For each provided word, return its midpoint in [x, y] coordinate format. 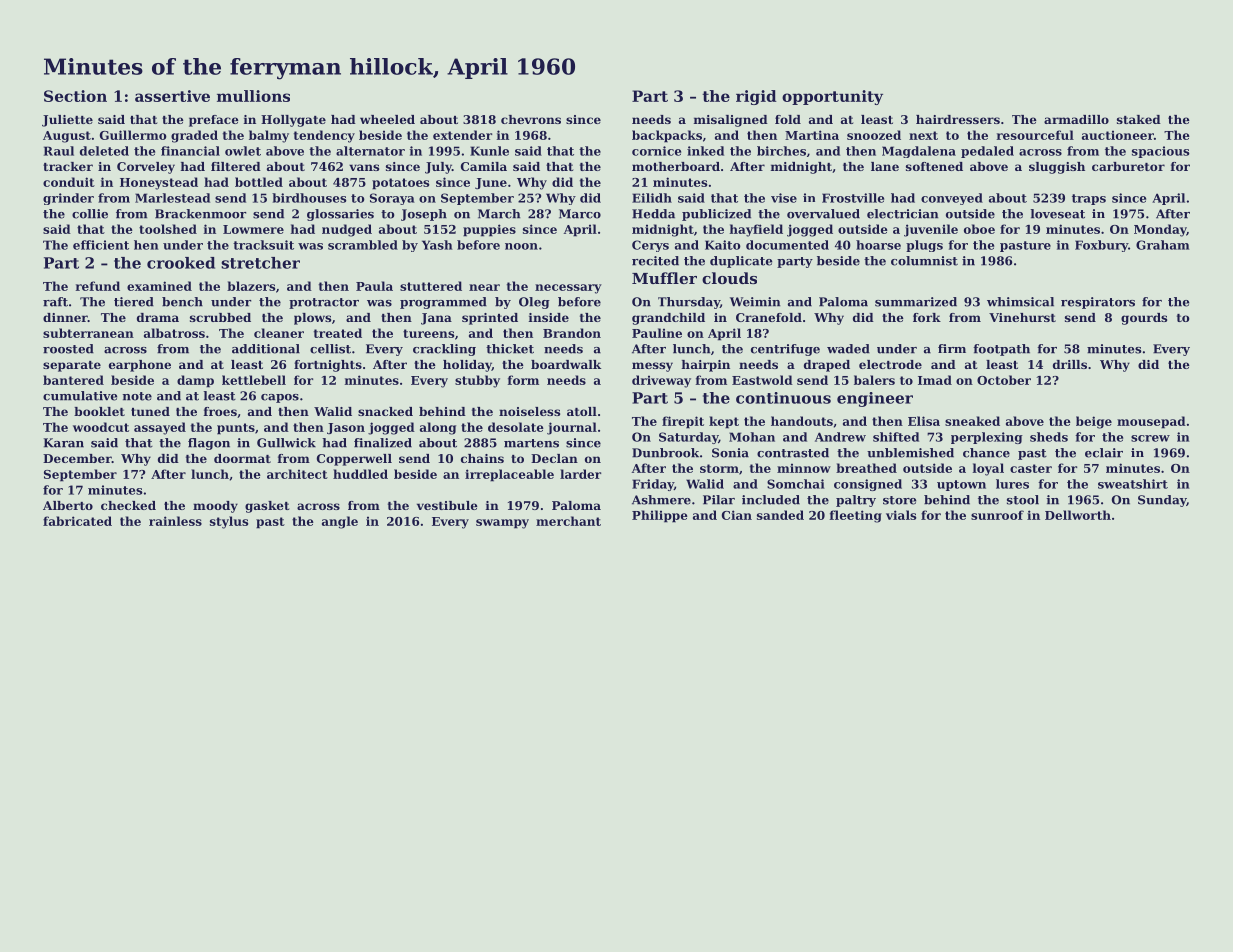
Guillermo [133, 135]
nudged [347, 230]
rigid [756, 97]
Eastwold [762, 380]
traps [1089, 199]
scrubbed [220, 317]
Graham [1162, 245]
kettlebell [254, 380]
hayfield [756, 230]
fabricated [77, 521]
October [1004, 380]
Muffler [664, 278]
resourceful [1035, 135]
